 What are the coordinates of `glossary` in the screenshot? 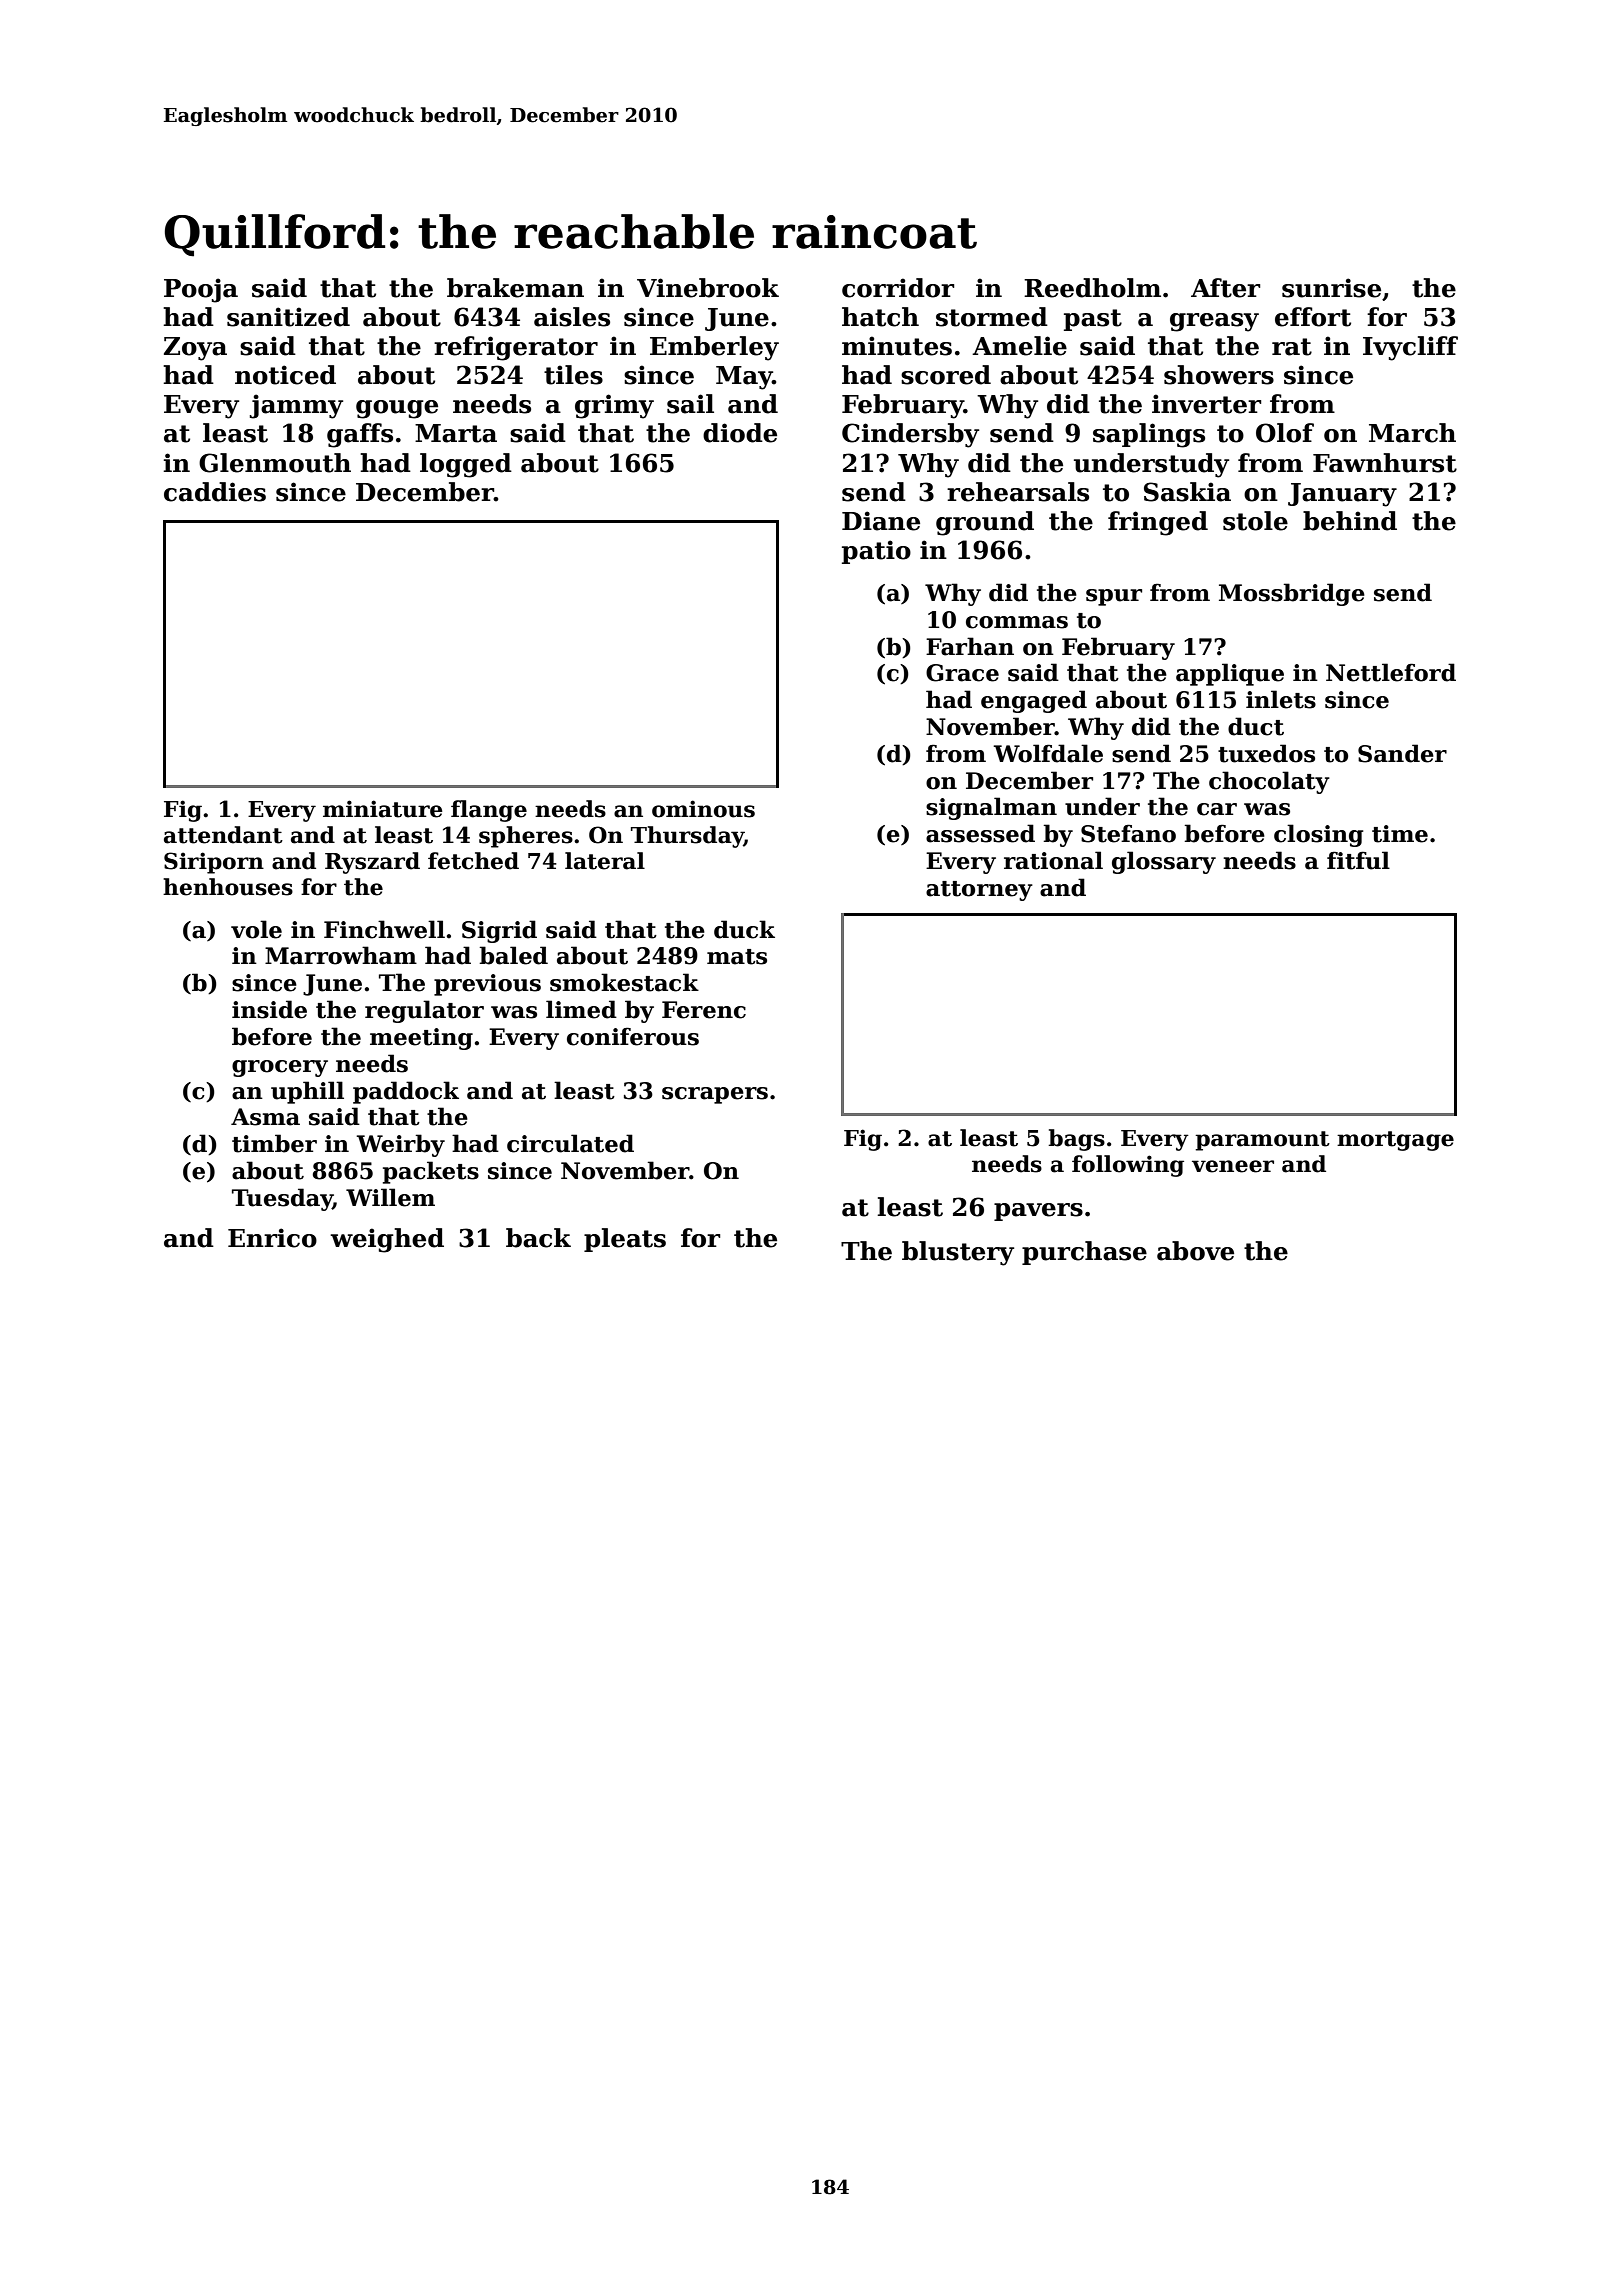 It's located at (1164, 862).
